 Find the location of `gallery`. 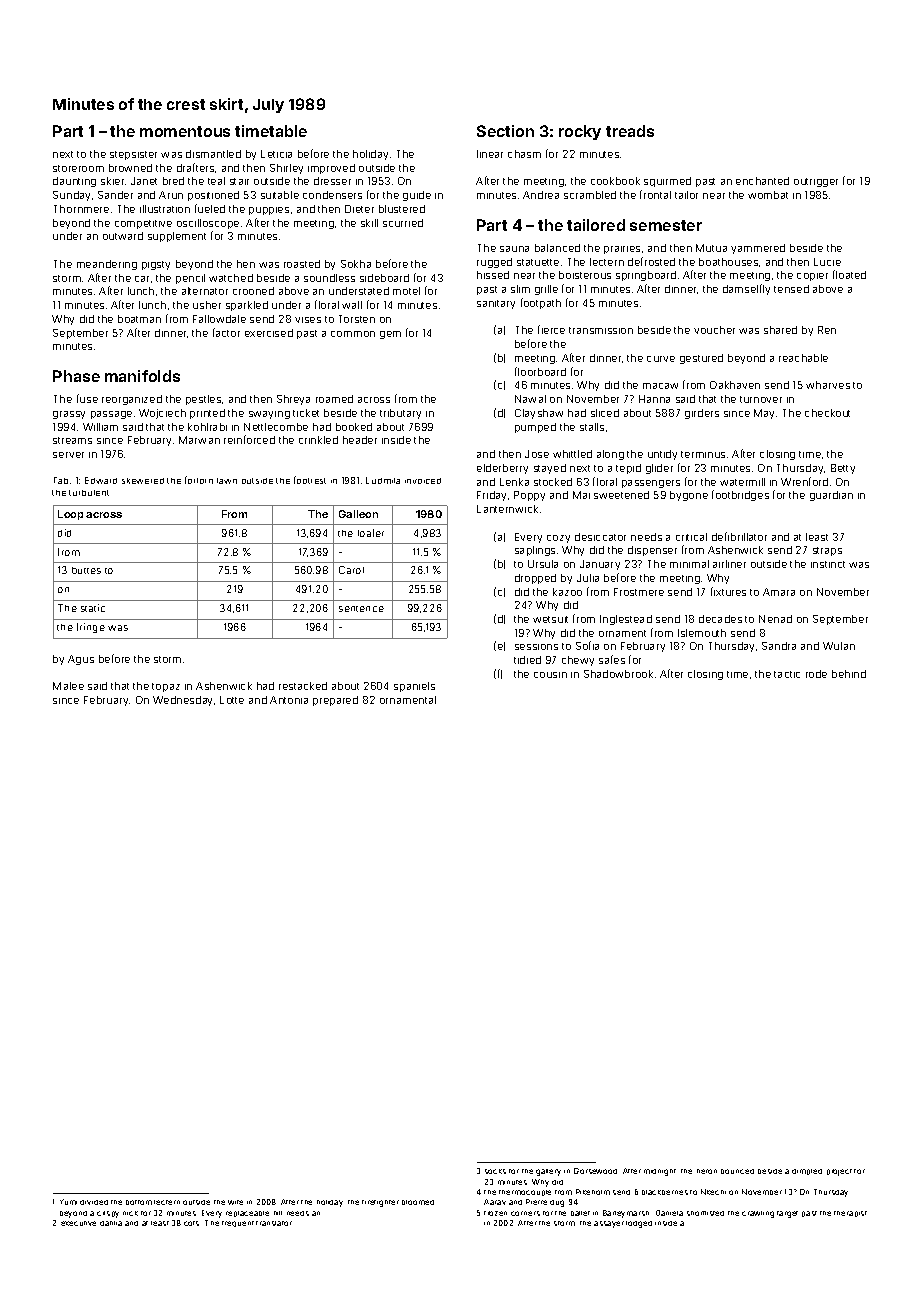

gallery is located at coordinates (548, 1172).
